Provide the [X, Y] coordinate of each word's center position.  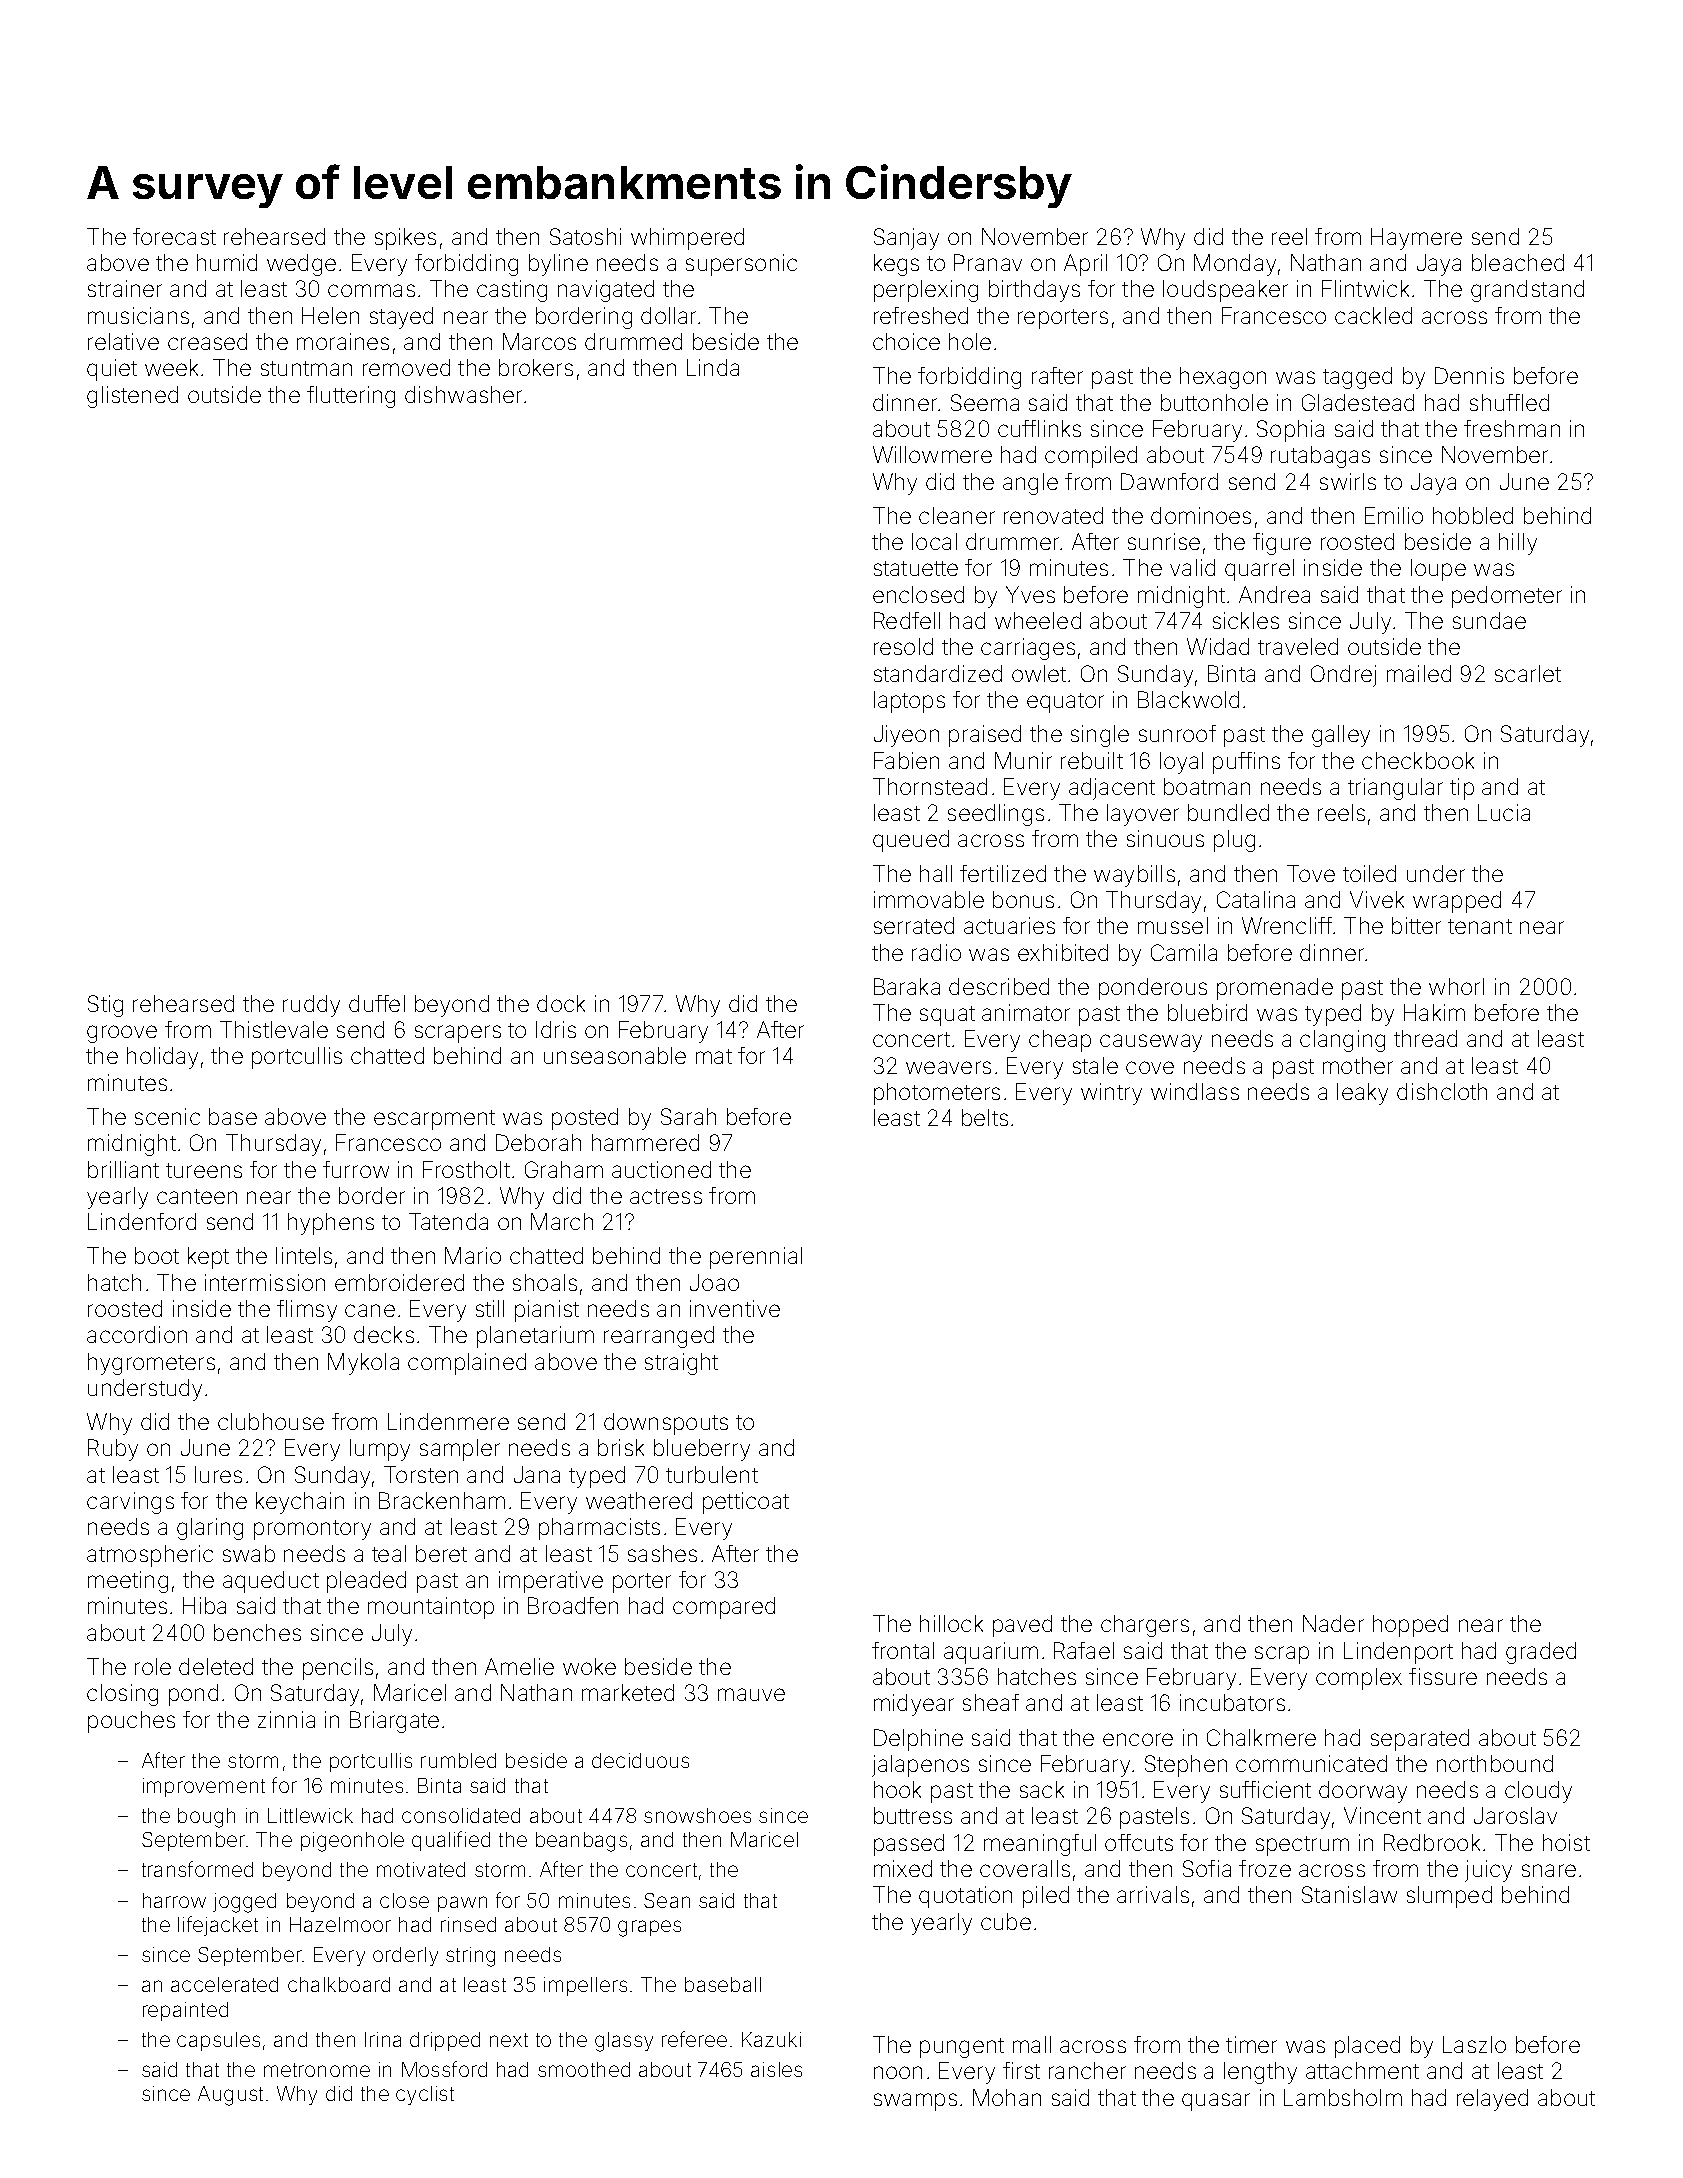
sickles [1246, 620]
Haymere [1416, 239]
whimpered [687, 239]
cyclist [425, 2095]
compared [724, 1608]
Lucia [1504, 812]
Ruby [113, 1450]
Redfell [907, 620]
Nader [1333, 1623]
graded [1541, 1653]
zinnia [286, 1719]
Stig [105, 1006]
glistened [132, 397]
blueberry [702, 1450]
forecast [174, 236]
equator [1065, 703]
